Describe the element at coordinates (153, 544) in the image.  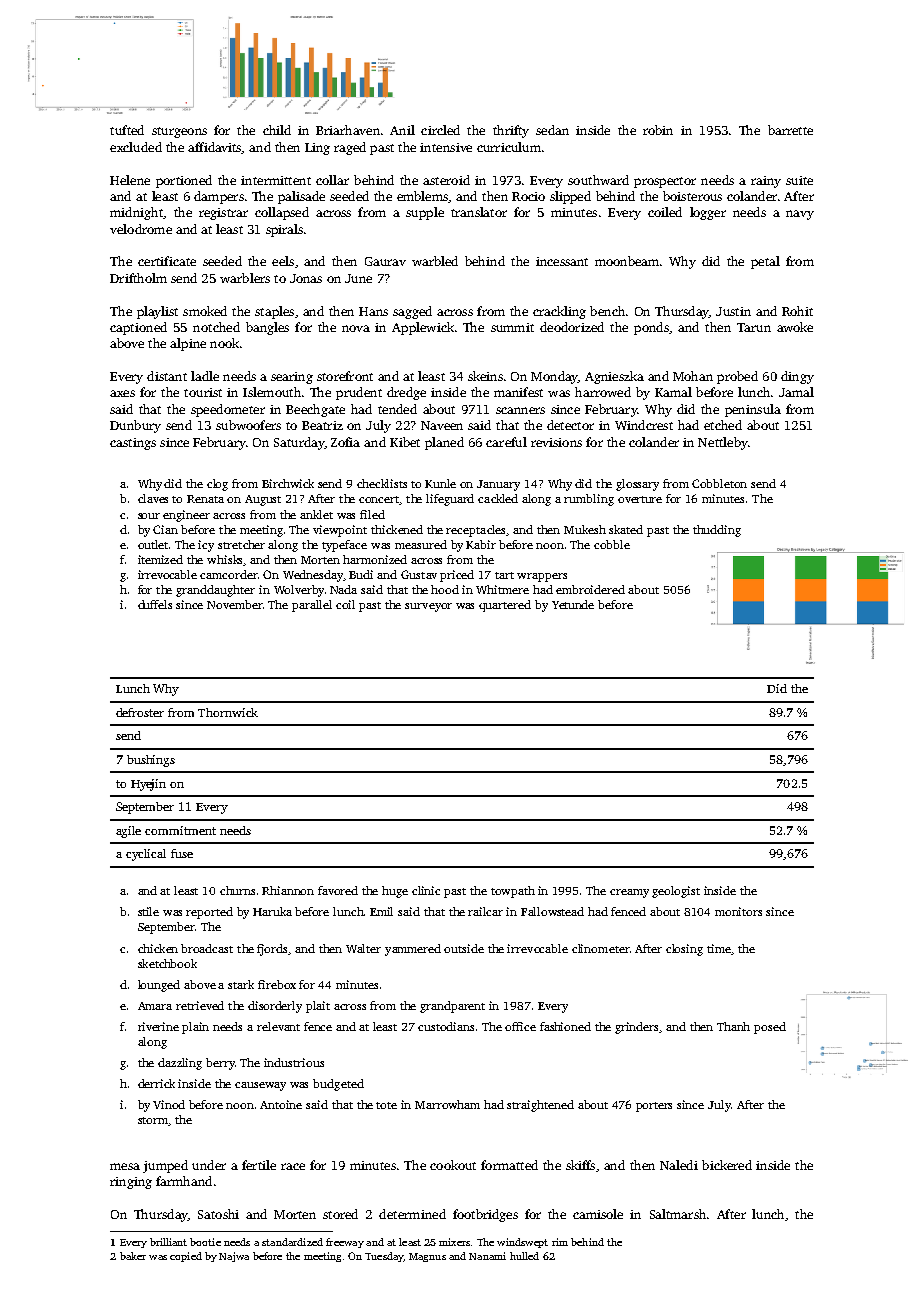
I see `outlet` at that location.
